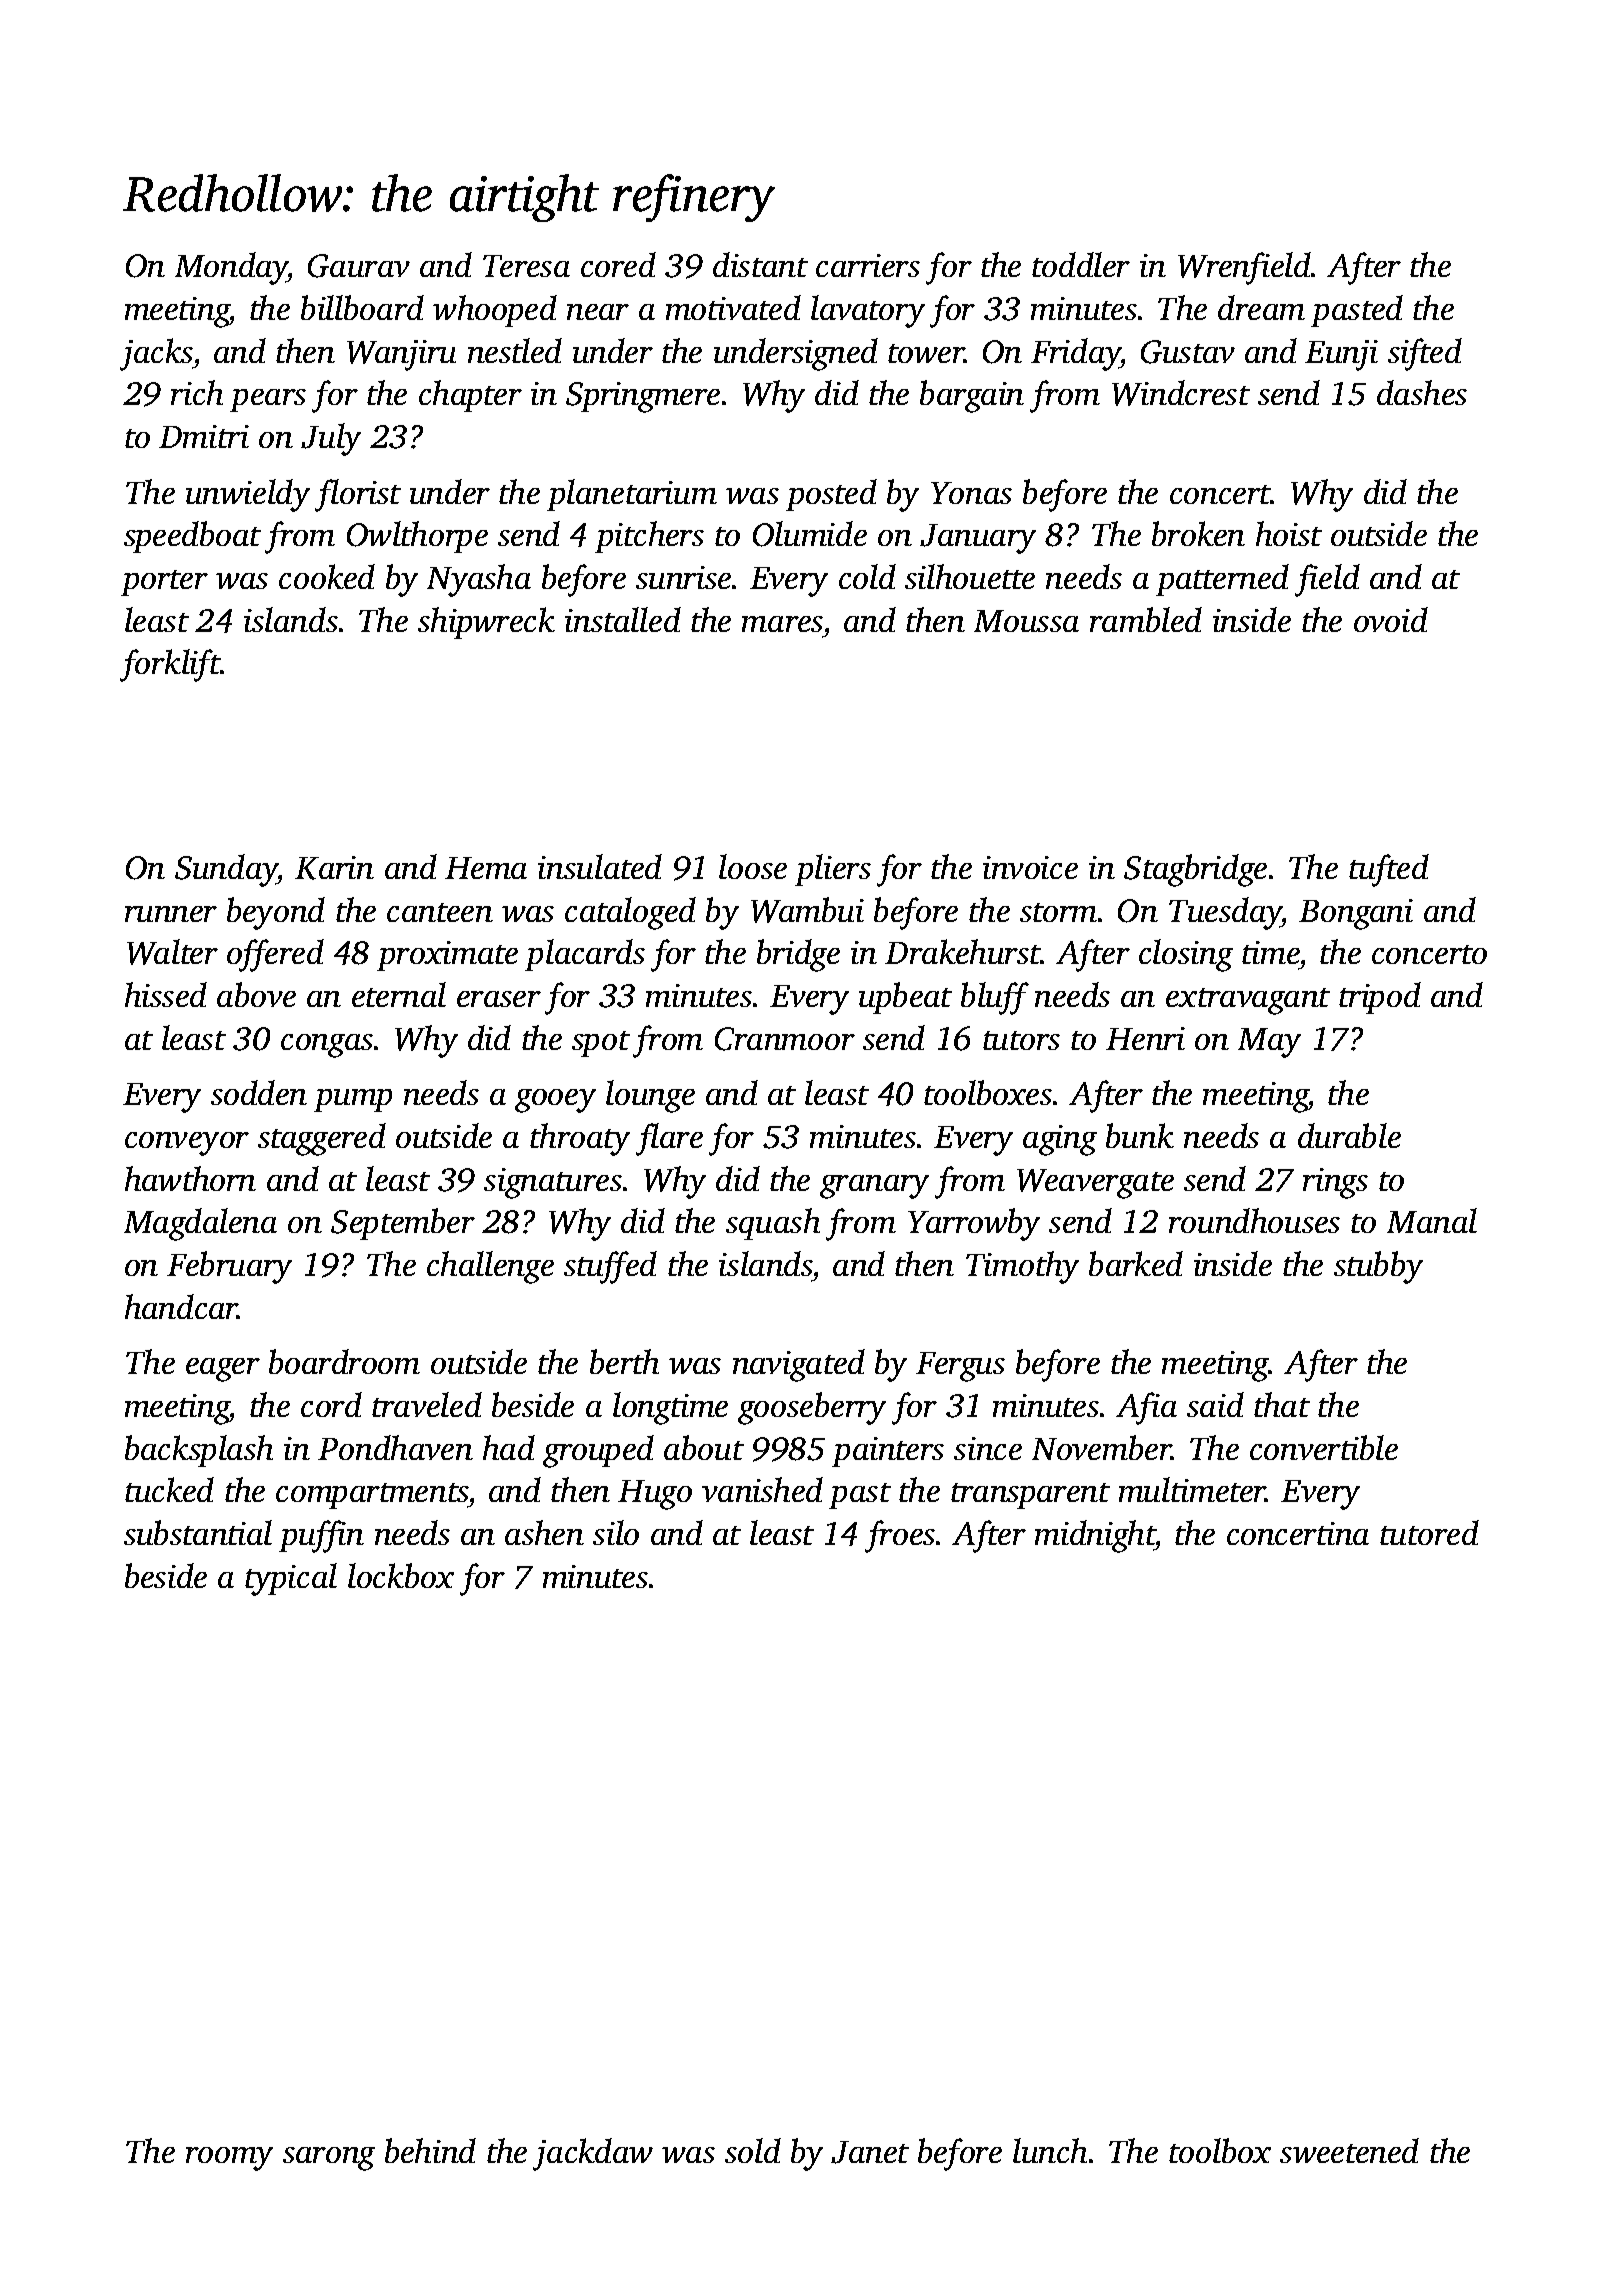 This screenshot has height=2292, width=1620. What do you see at coordinates (1425, 354) in the screenshot?
I see `sifted` at bounding box center [1425, 354].
